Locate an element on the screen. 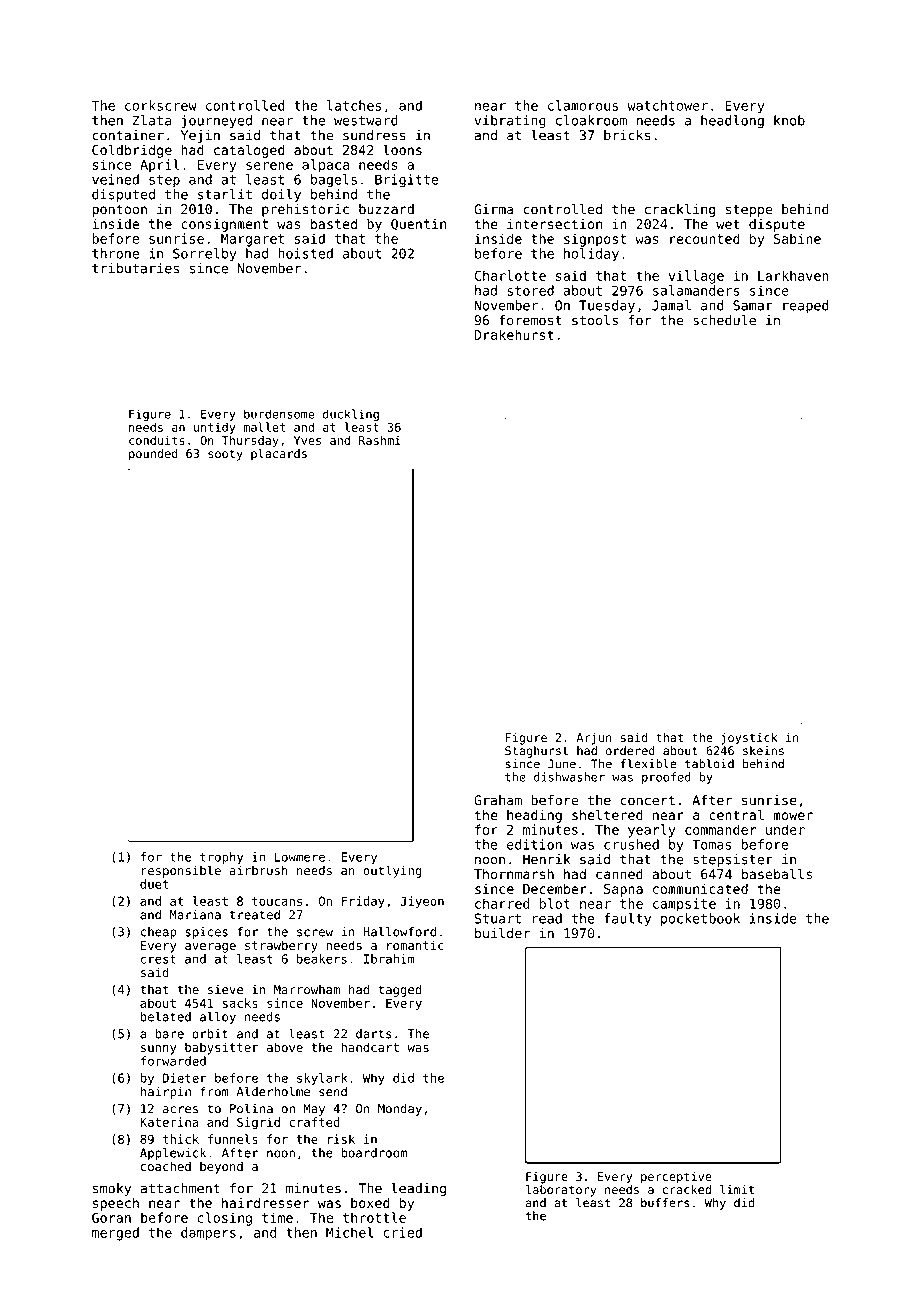  journeyed is located at coordinates (216, 122).
